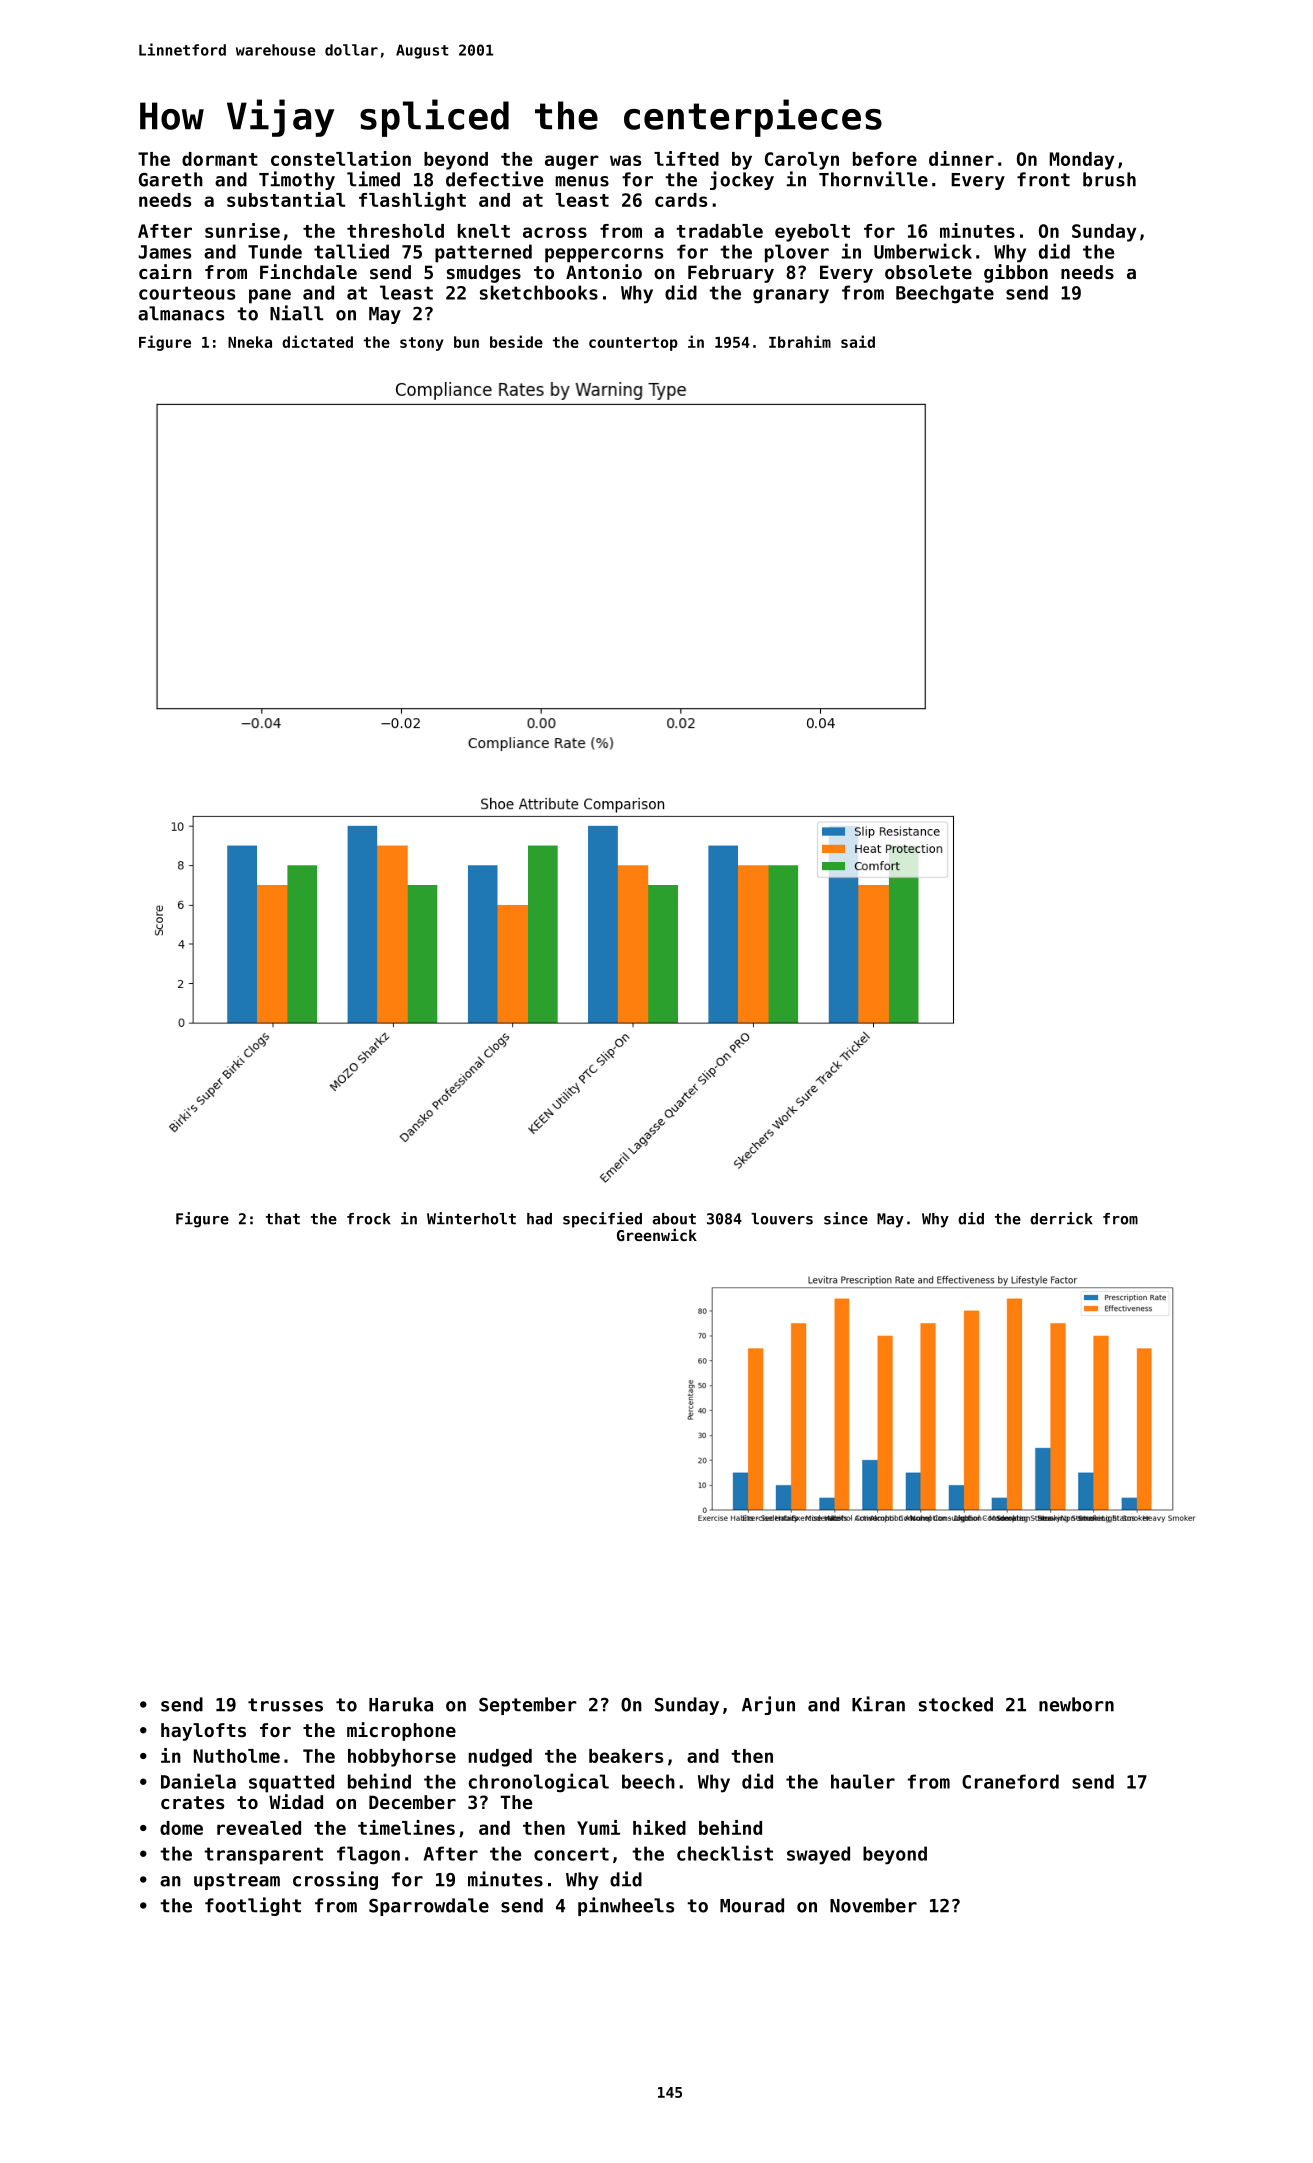  I want to click on brush, so click(1109, 179).
